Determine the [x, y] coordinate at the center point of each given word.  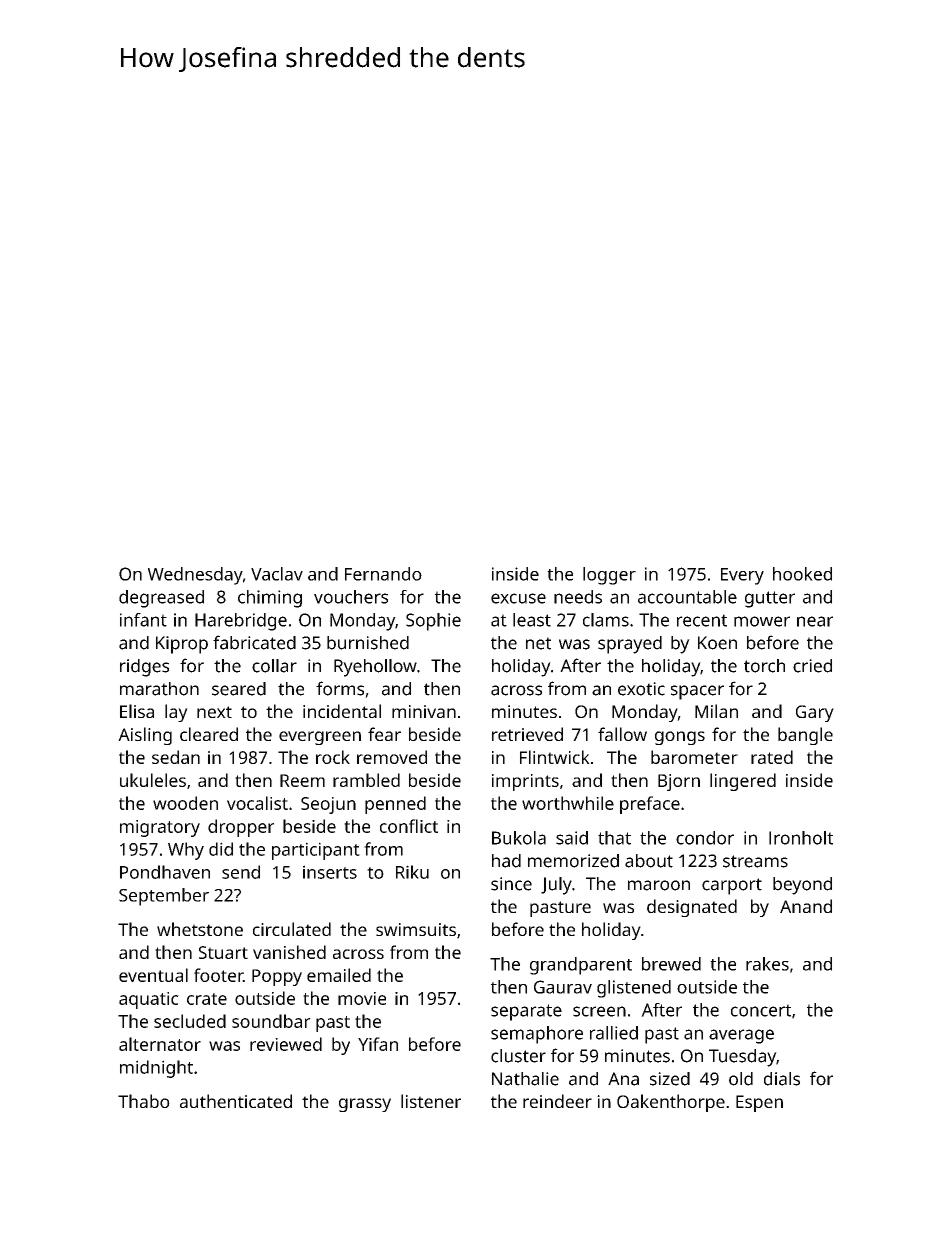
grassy [365, 1105]
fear [384, 734]
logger [609, 576]
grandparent [581, 966]
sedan [176, 757]
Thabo [144, 1101]
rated [772, 757]
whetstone [200, 929]
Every [742, 576]
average [741, 1036]
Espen [759, 1103]
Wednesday [195, 576]
